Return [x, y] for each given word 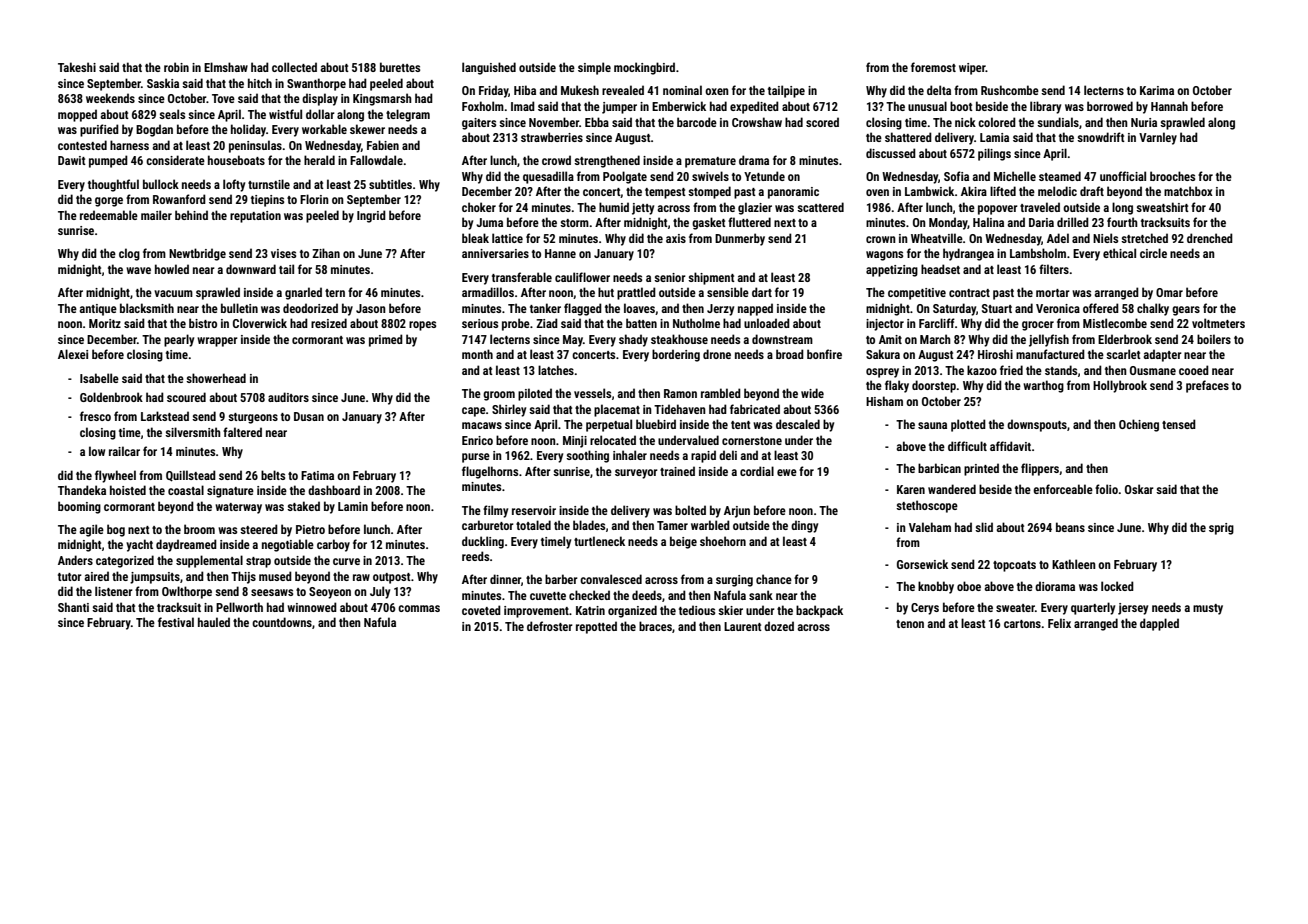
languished [489, 68]
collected [294, 67]
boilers [1214, 339]
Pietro [310, 529]
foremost [933, 67]
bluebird [656, 424]
